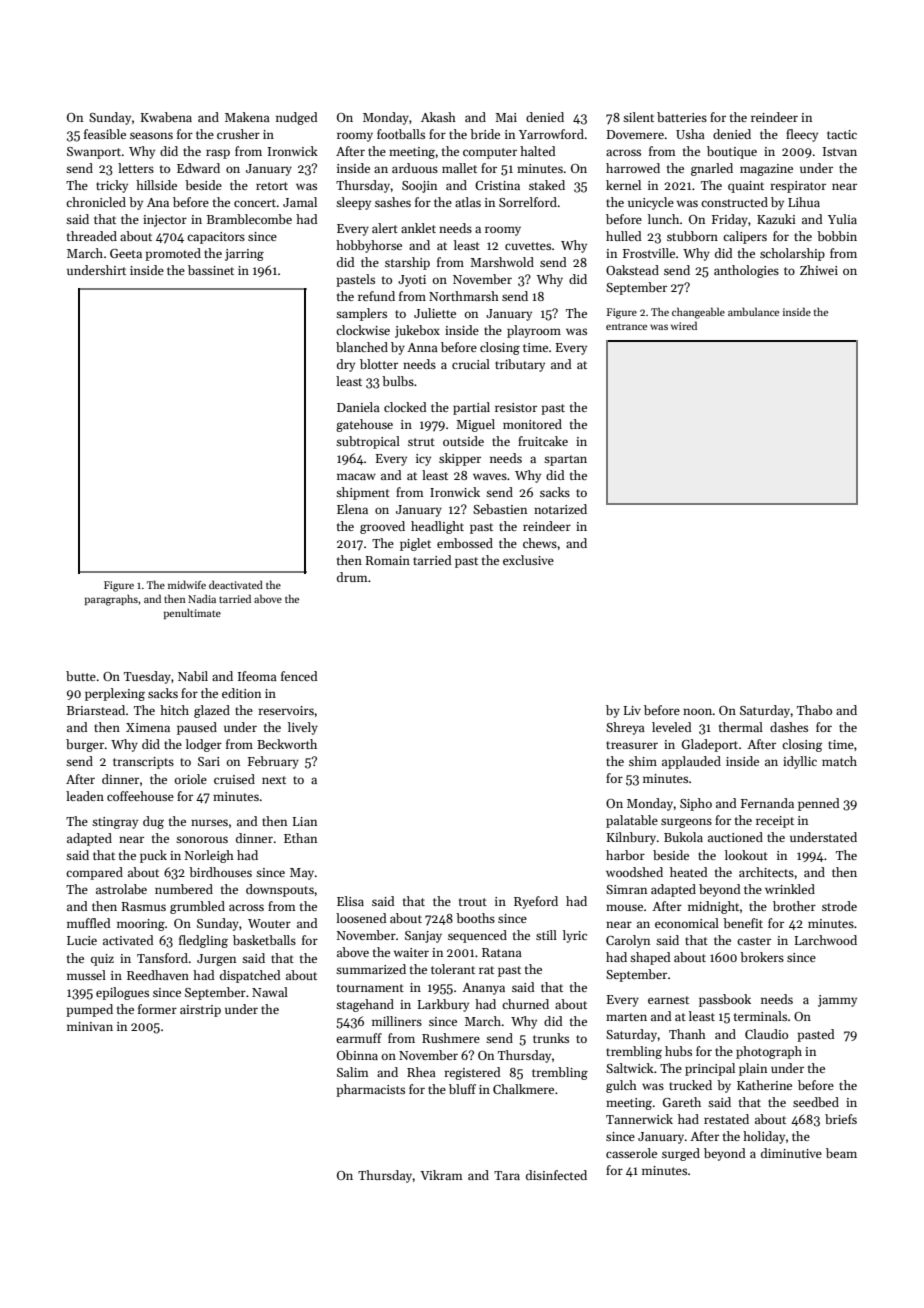  What do you see at coordinates (361, 314) in the document?
I see `samplers` at bounding box center [361, 314].
